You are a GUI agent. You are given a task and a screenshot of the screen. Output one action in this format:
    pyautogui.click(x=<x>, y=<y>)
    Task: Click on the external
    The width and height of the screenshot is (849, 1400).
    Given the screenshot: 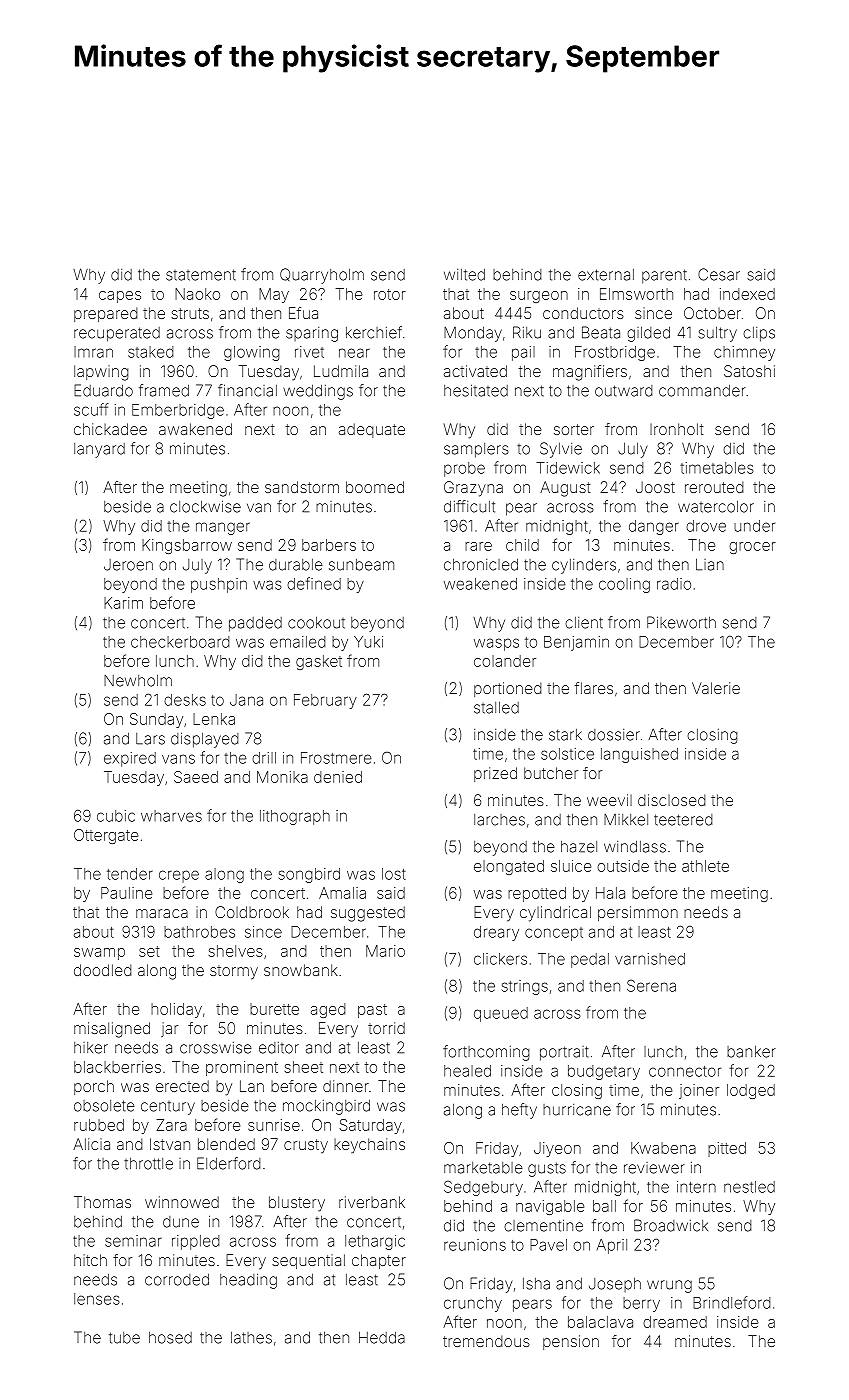 What is the action you would take?
    pyautogui.click(x=606, y=275)
